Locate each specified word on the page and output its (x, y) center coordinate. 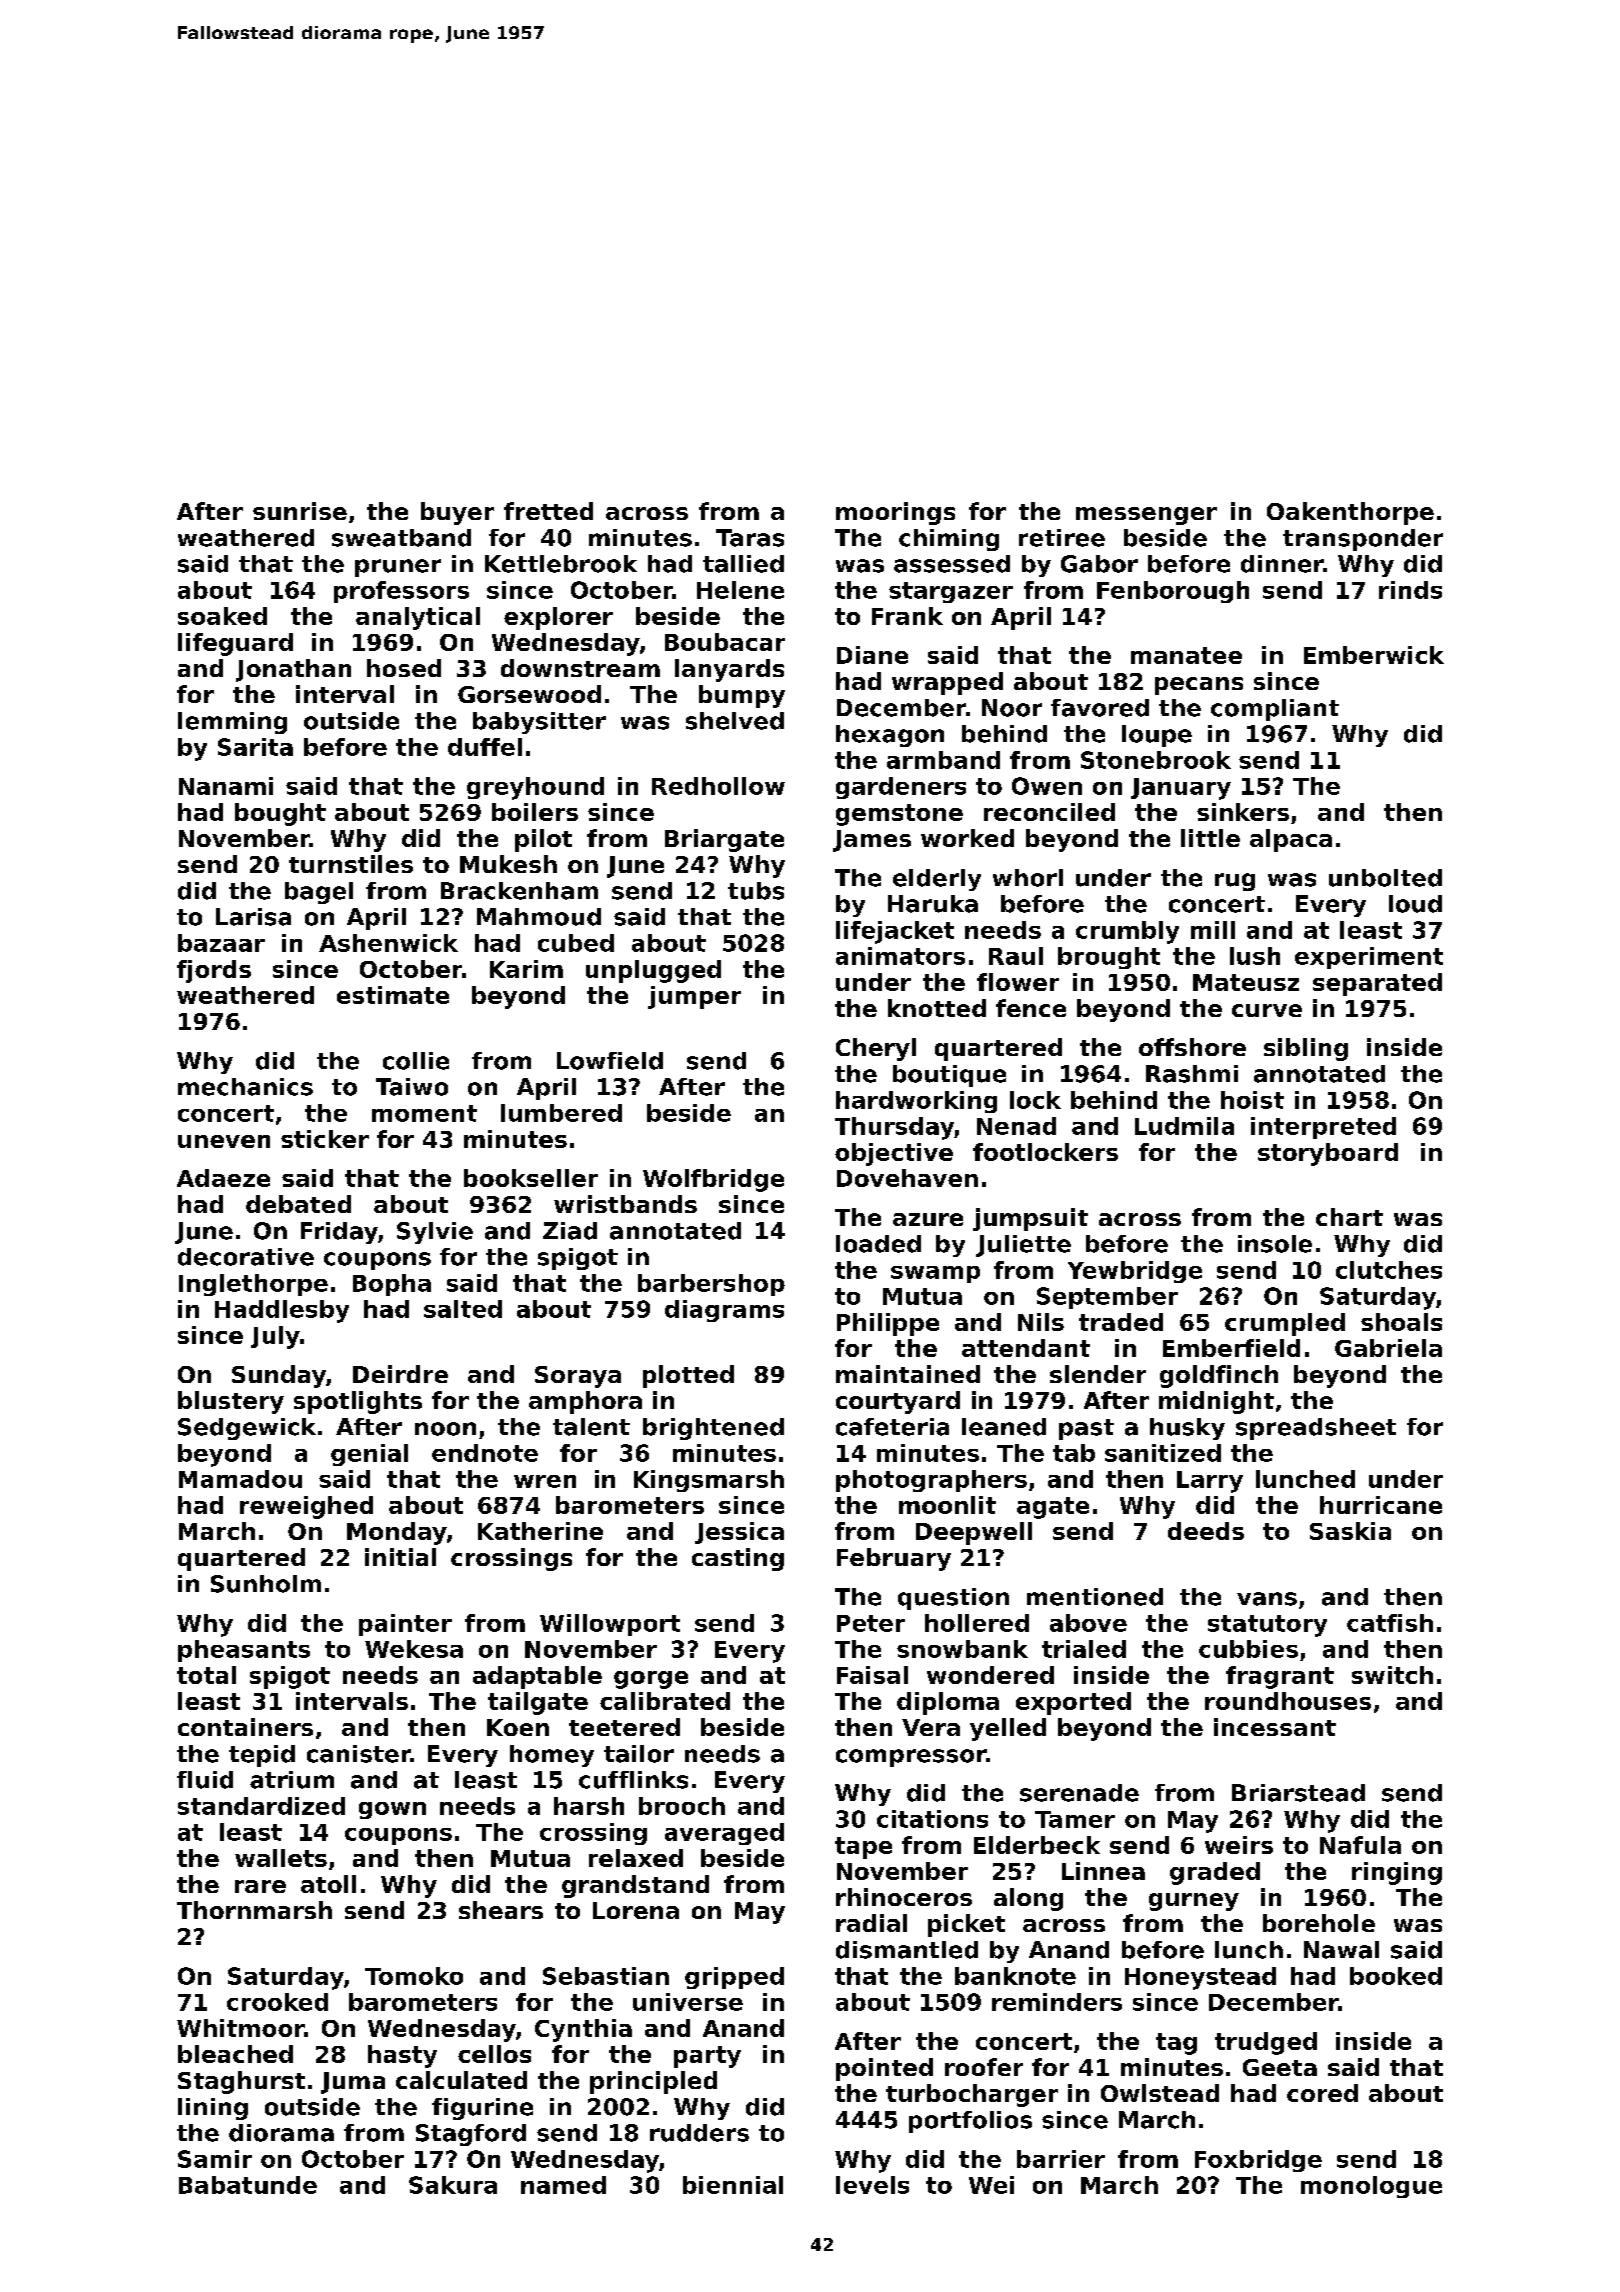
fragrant (1280, 1677)
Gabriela (1388, 1348)
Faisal (872, 1675)
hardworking (916, 1102)
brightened (713, 1429)
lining (213, 2109)
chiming (949, 540)
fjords (214, 971)
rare (260, 1886)
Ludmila (1184, 1126)
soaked (222, 616)
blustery (231, 1402)
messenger (1146, 516)
